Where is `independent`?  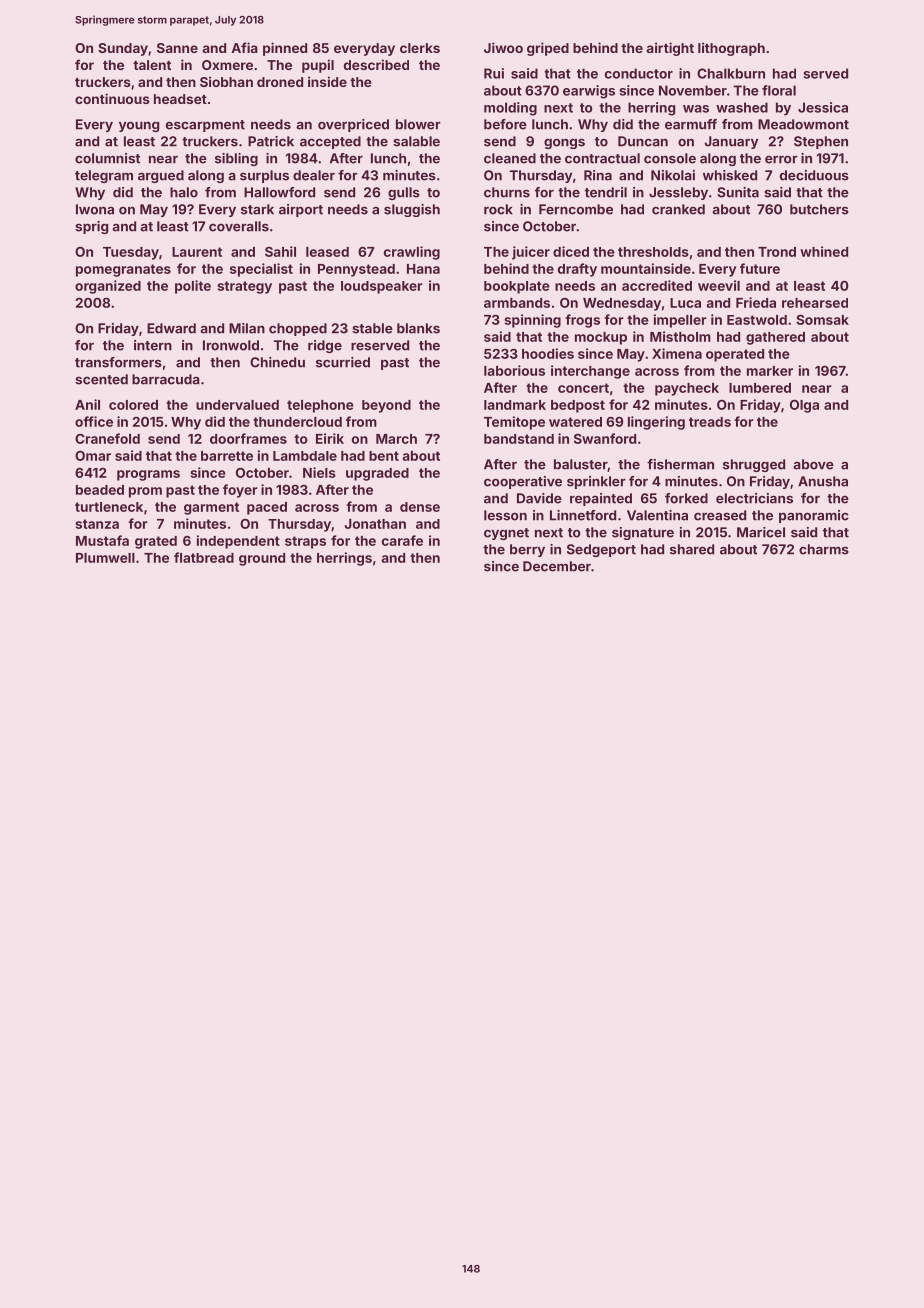 independent is located at coordinates (238, 542).
